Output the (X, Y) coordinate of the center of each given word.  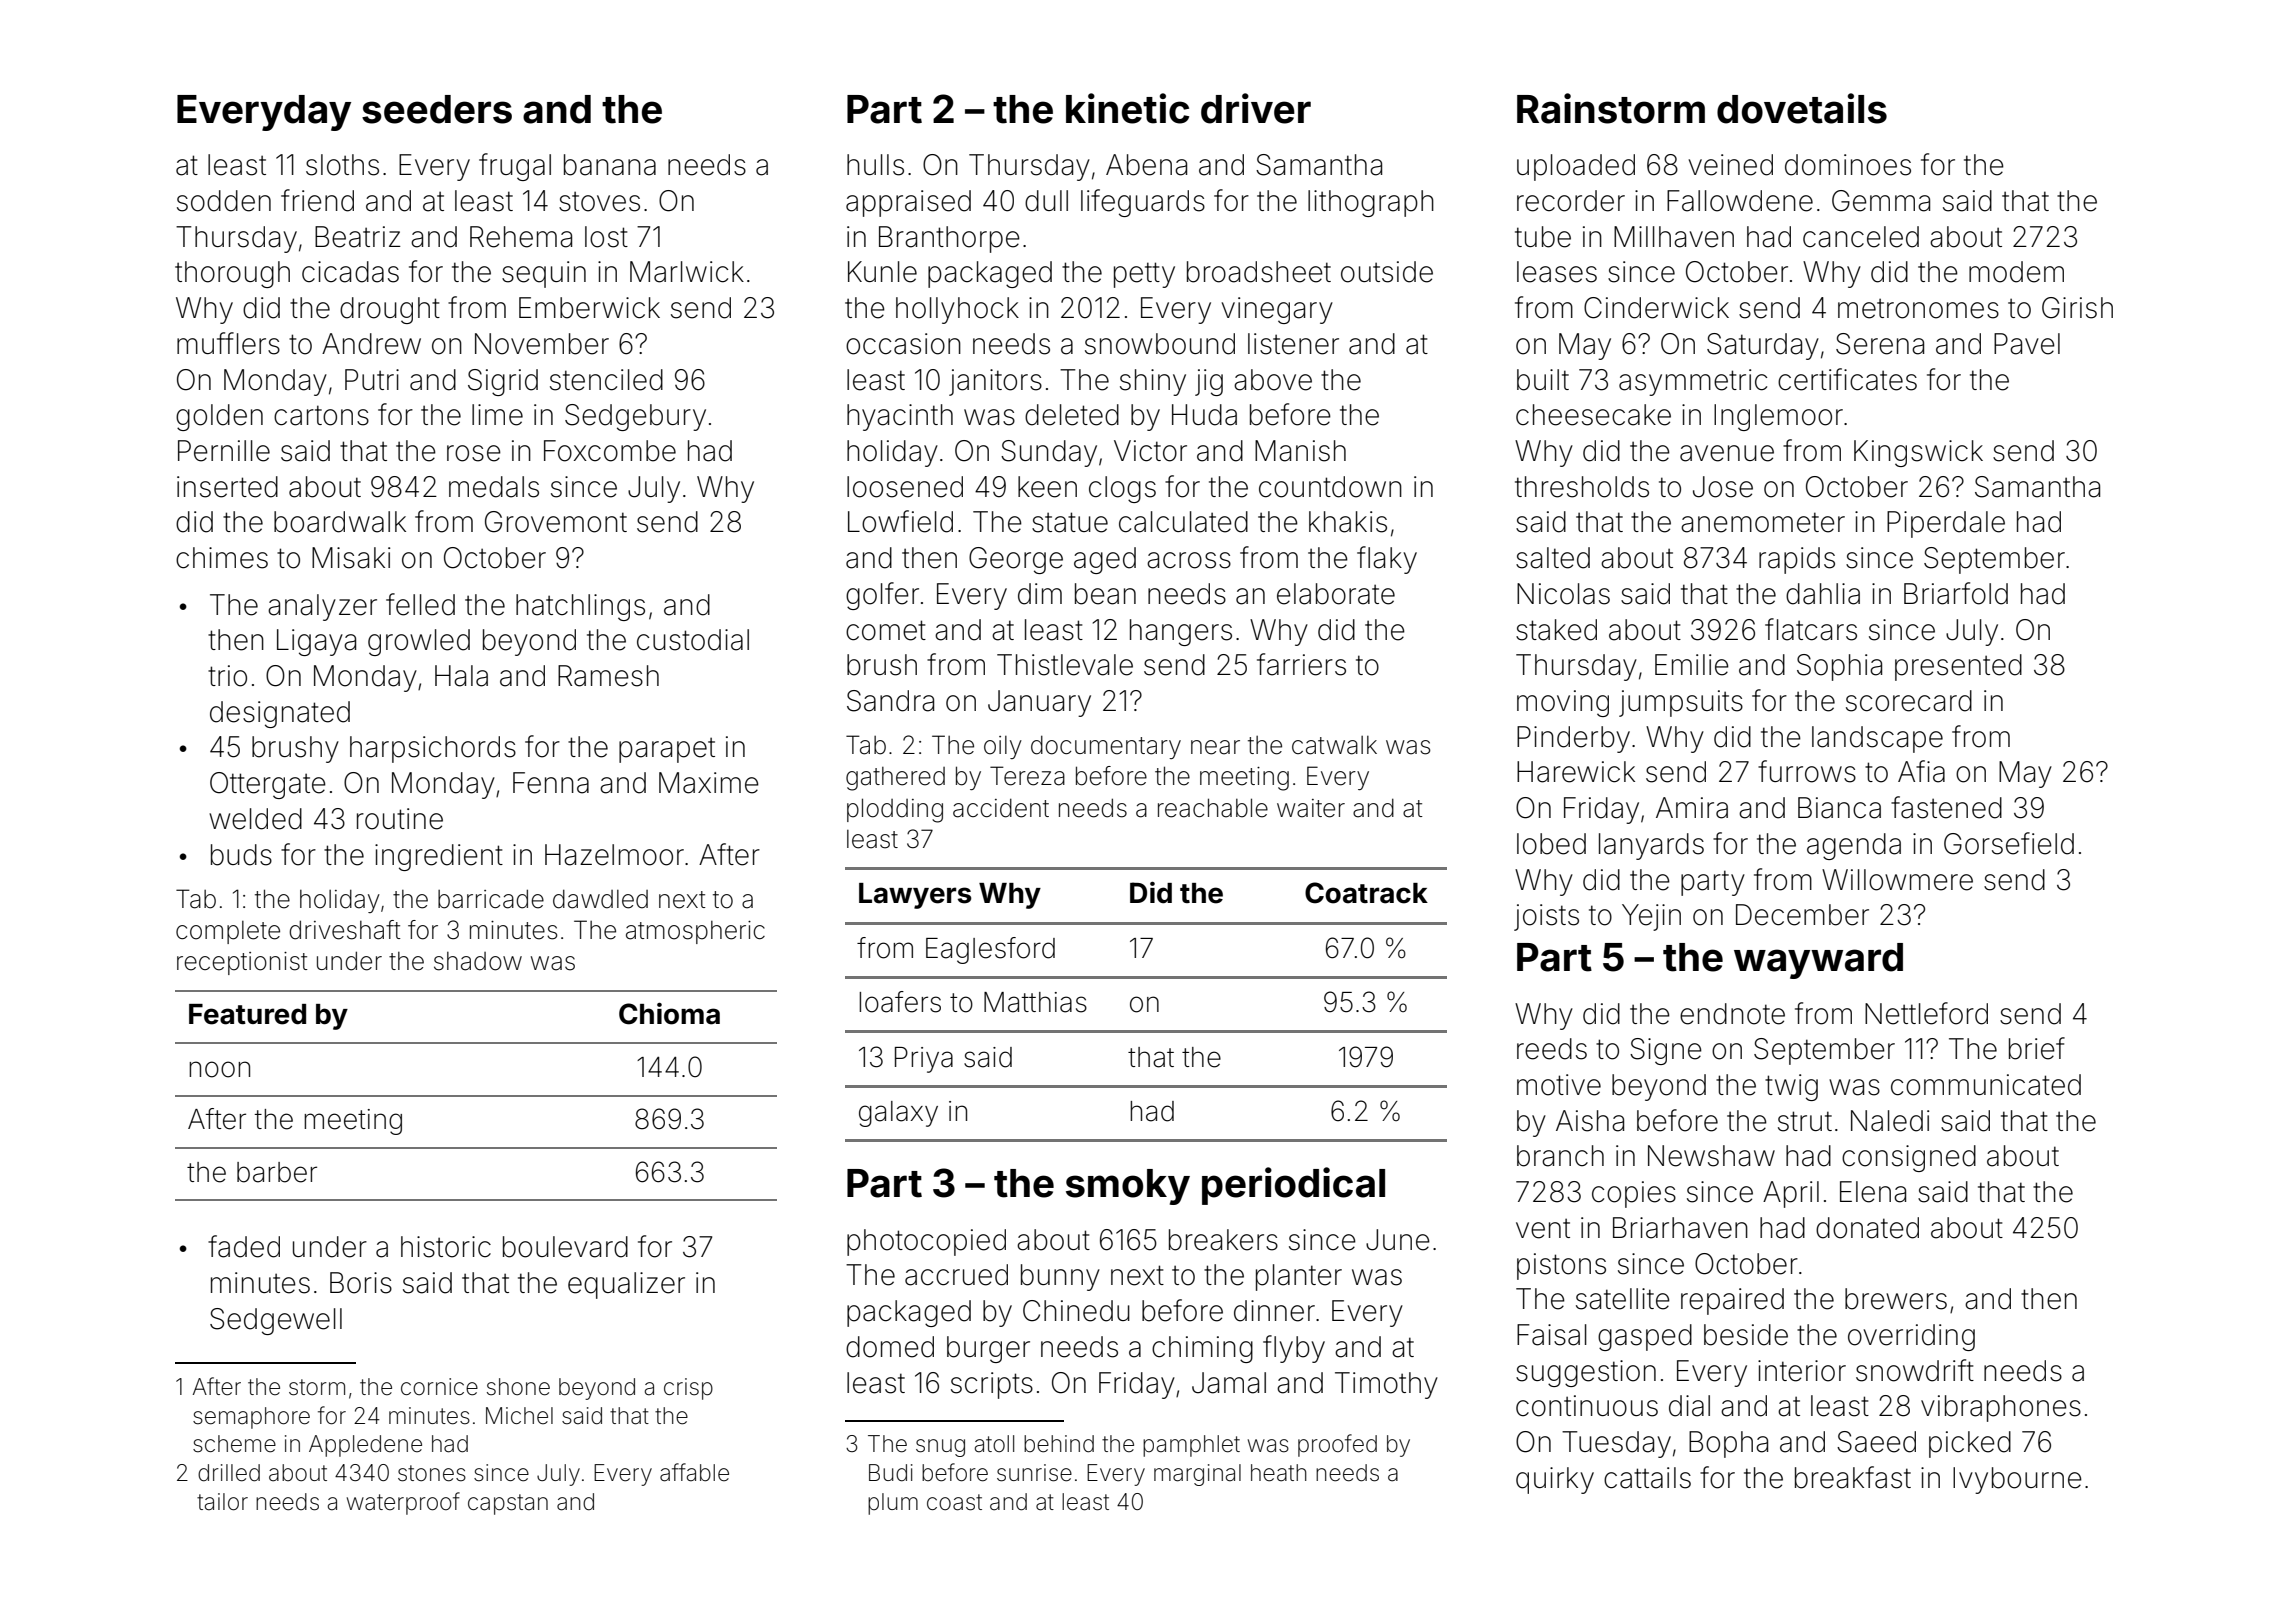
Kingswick (1918, 453)
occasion (903, 344)
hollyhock (957, 310)
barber (277, 1172)
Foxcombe (610, 451)
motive (1559, 1085)
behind (1059, 1444)
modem (2016, 272)
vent (1543, 1228)
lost (606, 237)
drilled (229, 1473)
